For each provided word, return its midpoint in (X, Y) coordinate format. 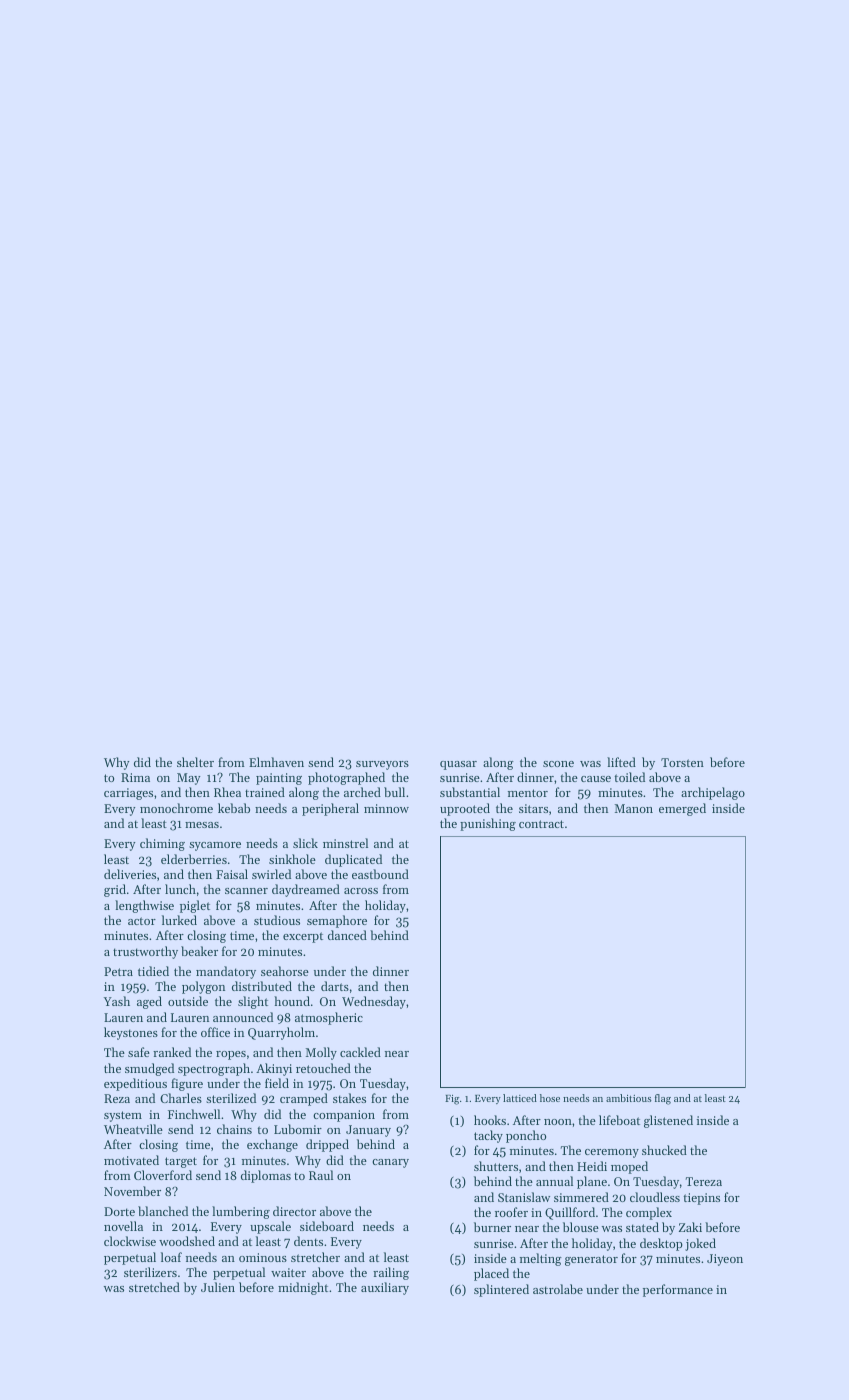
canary (390, 1163)
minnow (386, 808)
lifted (621, 762)
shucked (664, 1150)
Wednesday (374, 1002)
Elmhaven (276, 762)
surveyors (382, 765)
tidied (153, 971)
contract (541, 824)
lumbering (241, 1212)
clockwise (130, 1241)
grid (115, 890)
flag (663, 1099)
